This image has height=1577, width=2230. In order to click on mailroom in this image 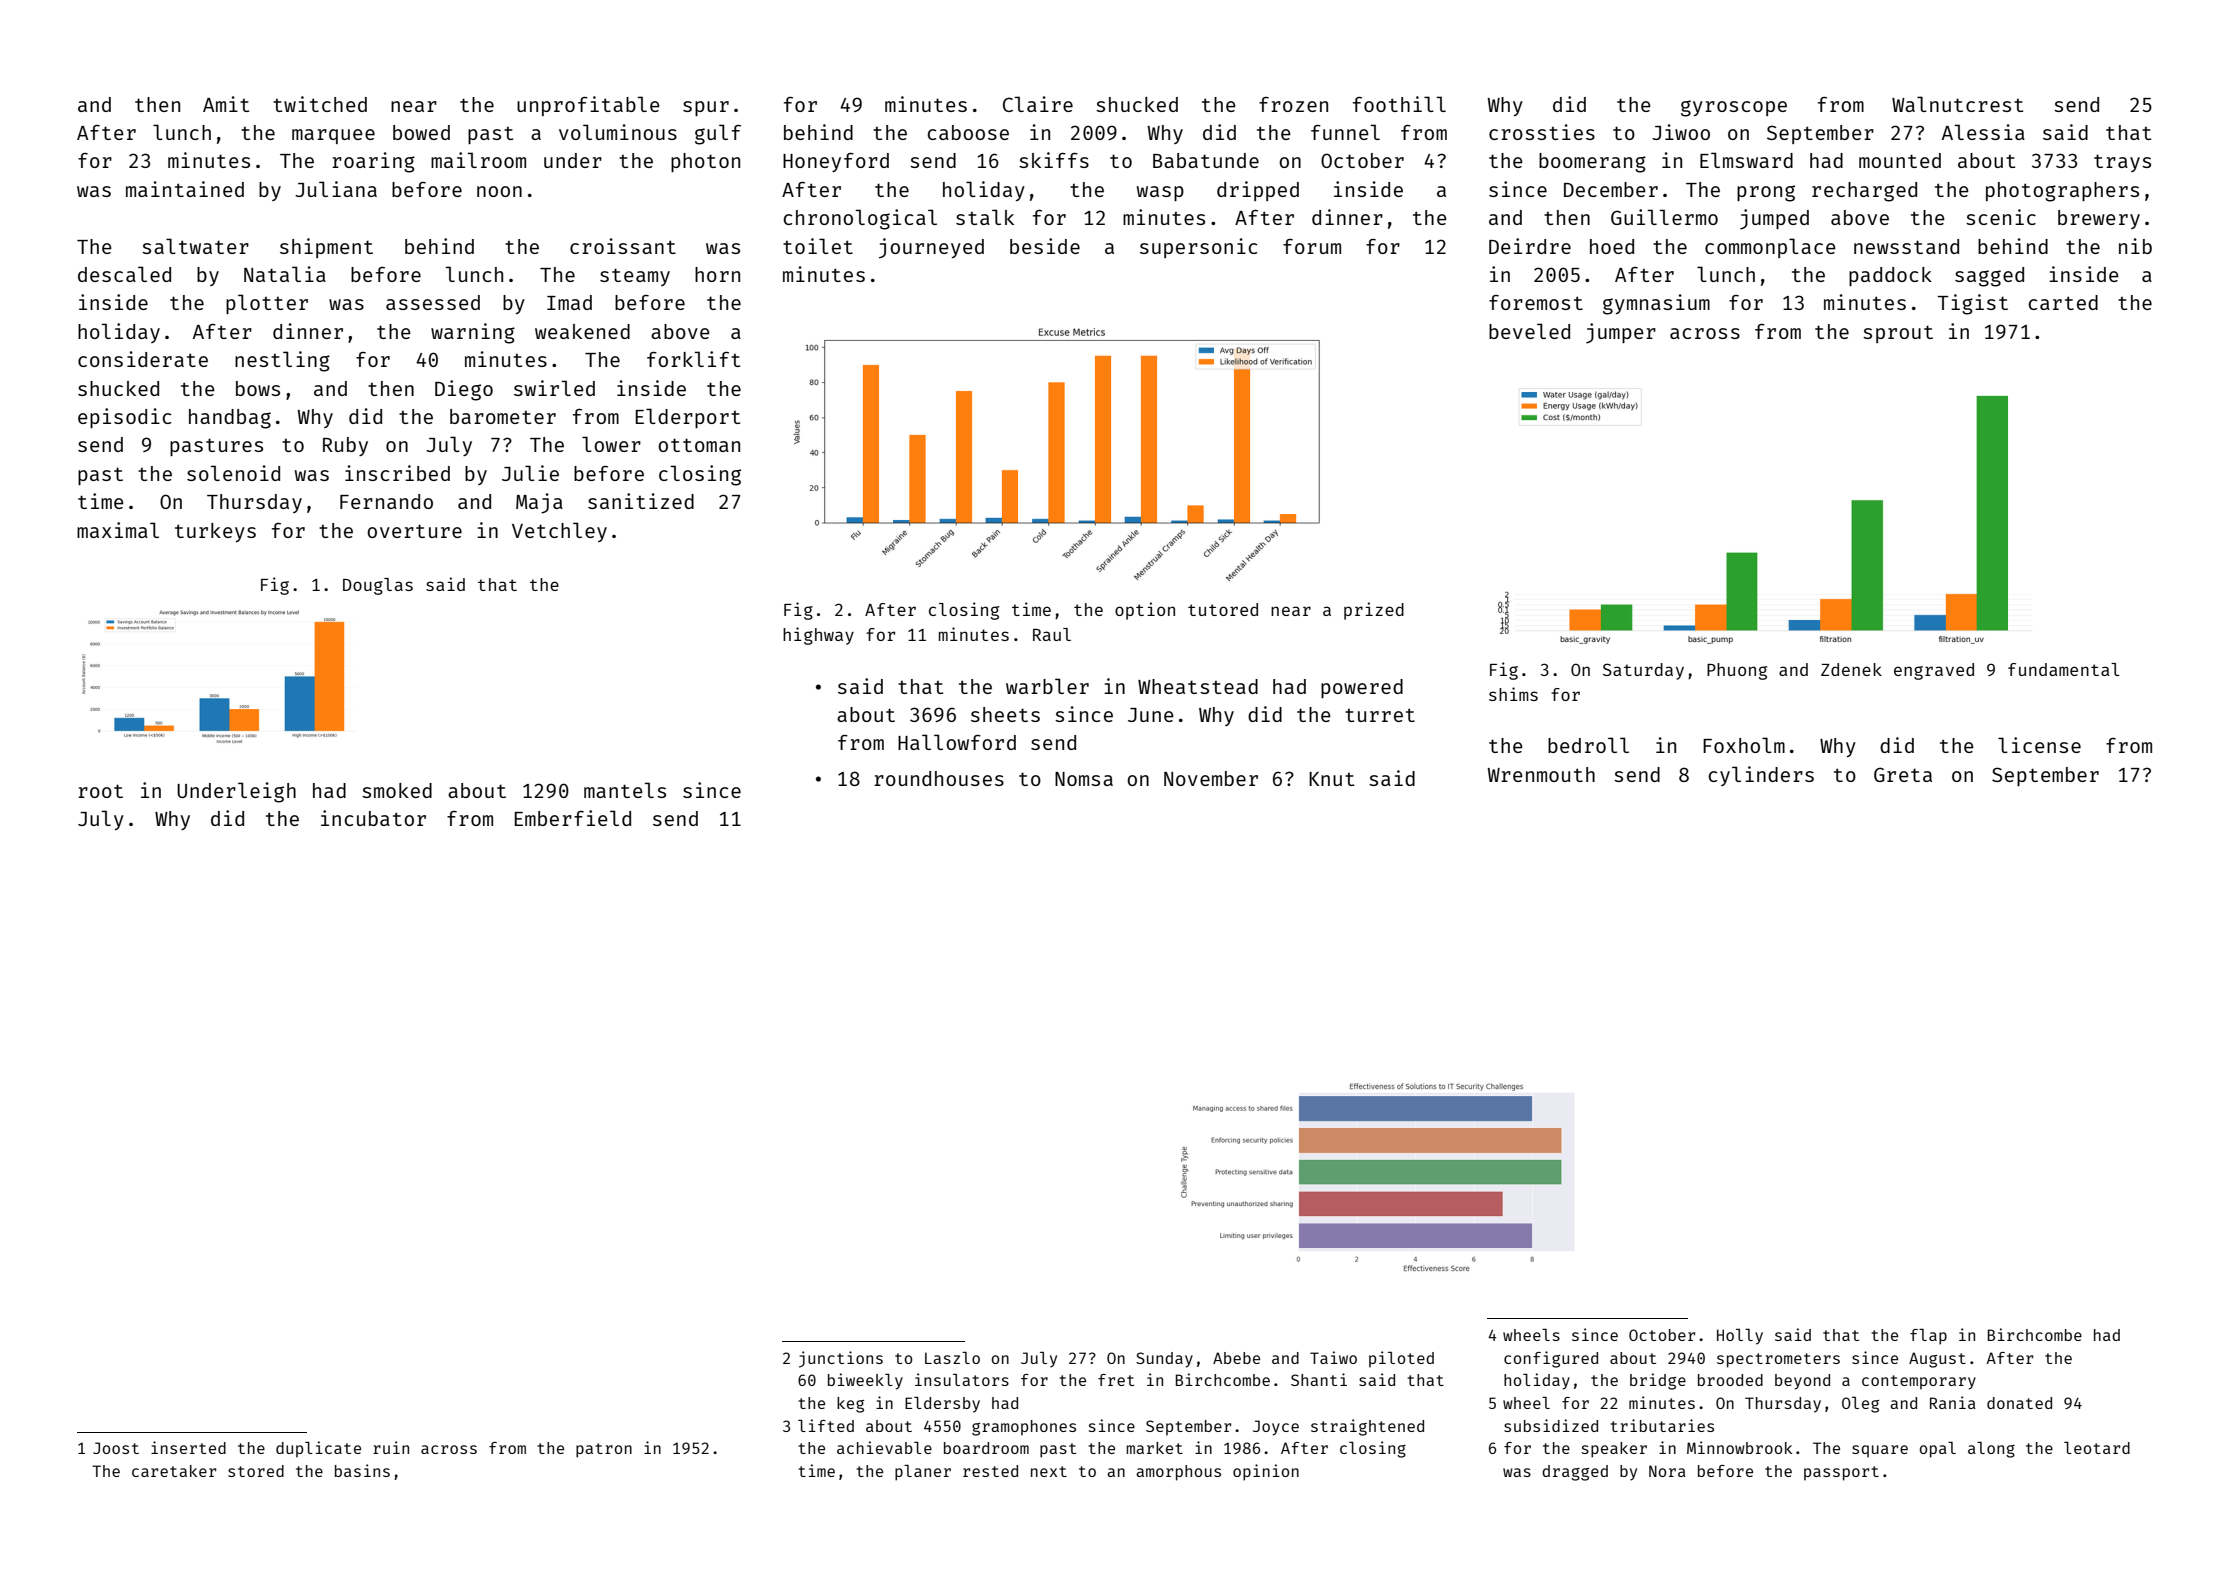, I will do `click(478, 160)`.
